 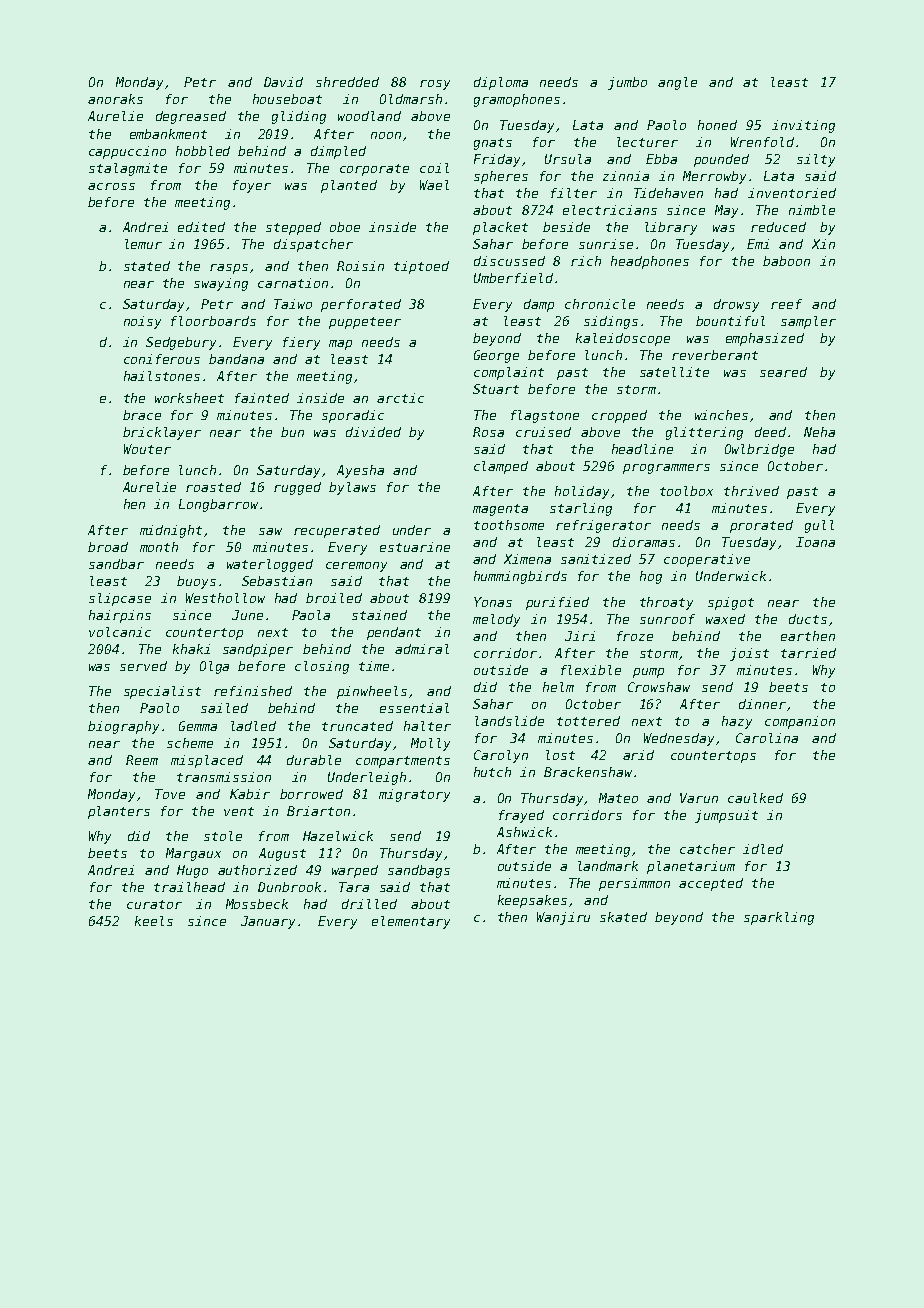 What do you see at coordinates (707, 560) in the page?
I see `cooperative` at bounding box center [707, 560].
